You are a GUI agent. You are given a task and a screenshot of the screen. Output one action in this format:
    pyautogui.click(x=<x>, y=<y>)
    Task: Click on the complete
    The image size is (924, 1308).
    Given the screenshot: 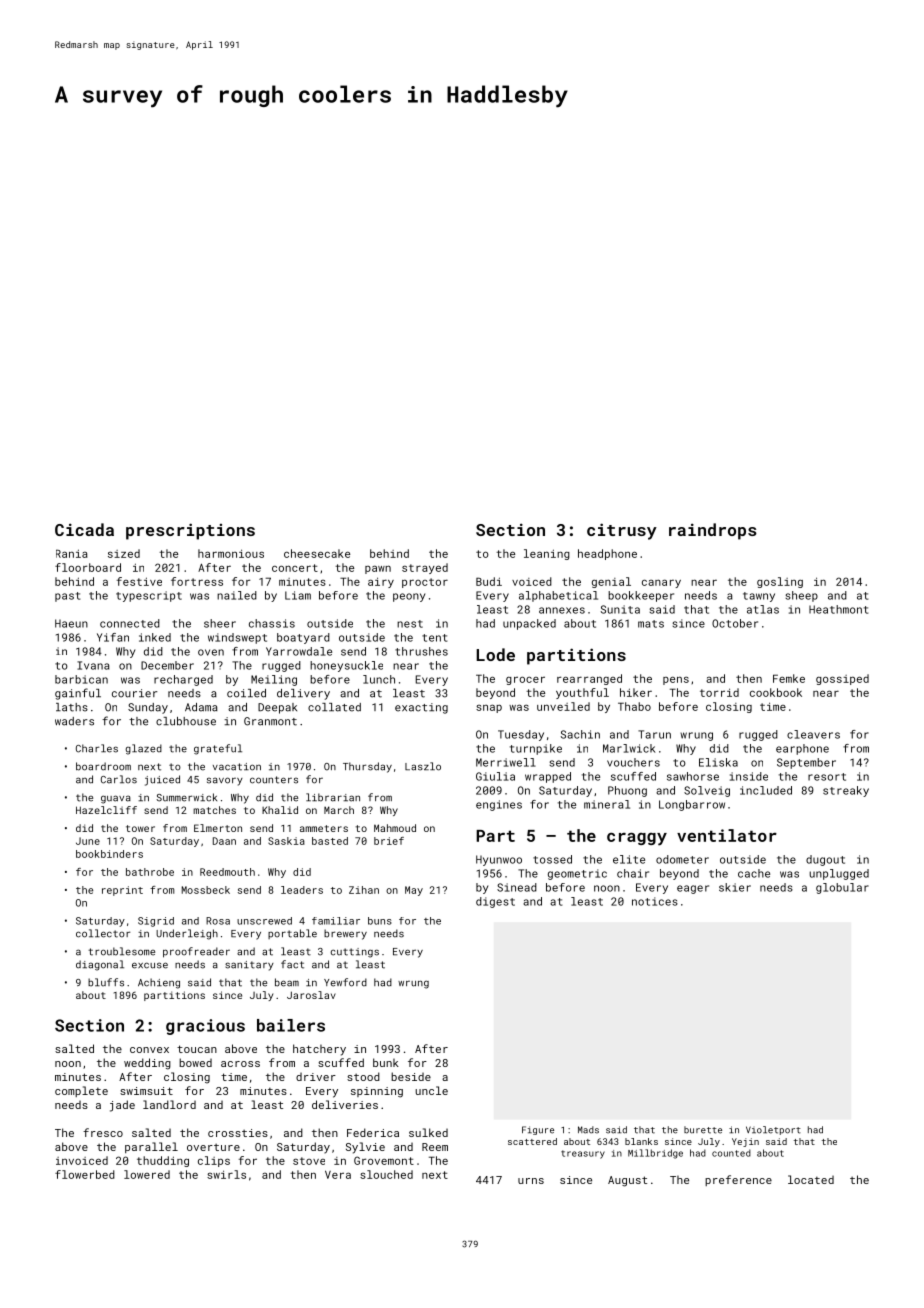 What is the action you would take?
    pyautogui.click(x=81, y=1091)
